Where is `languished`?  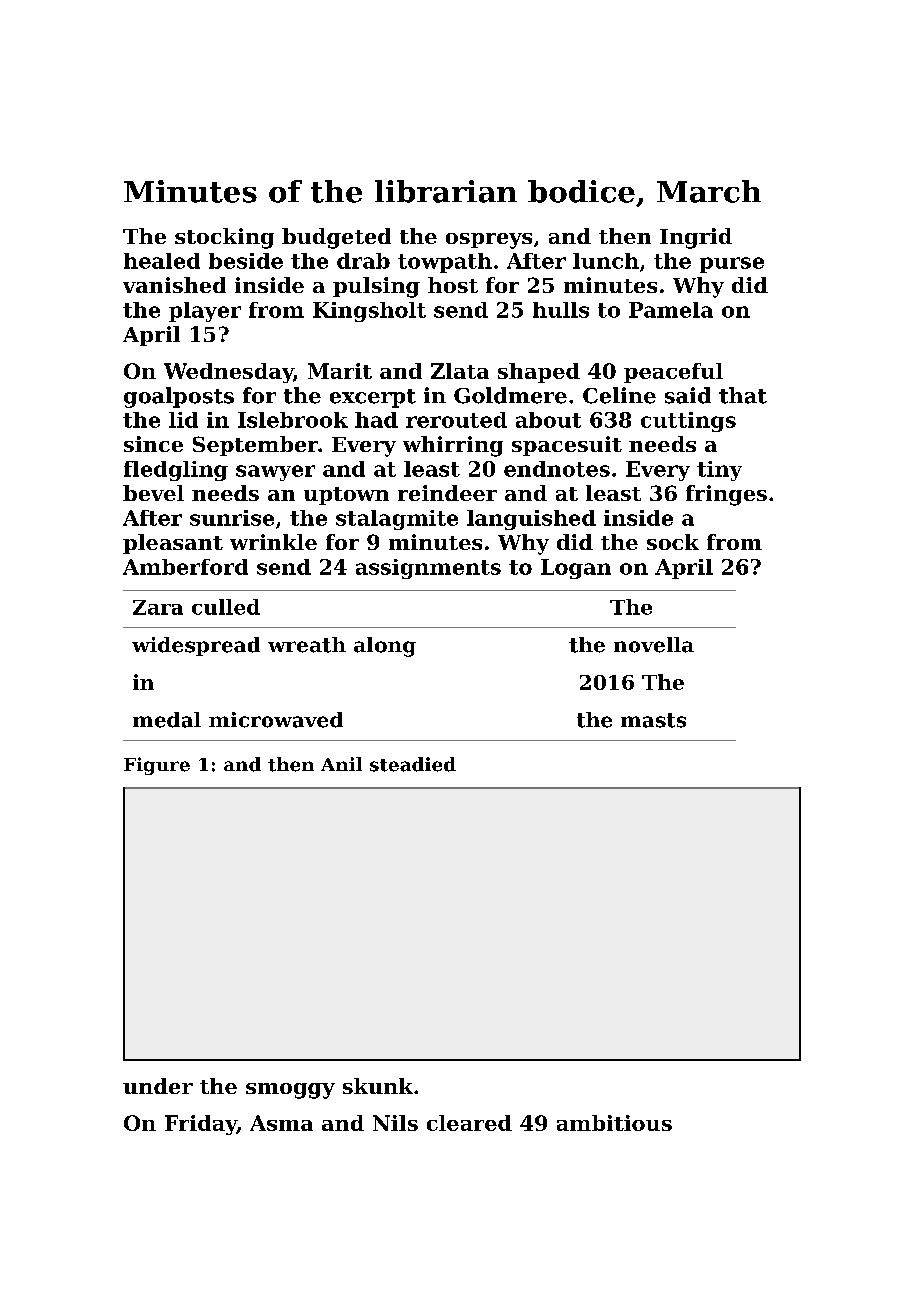 languished is located at coordinates (531, 520).
